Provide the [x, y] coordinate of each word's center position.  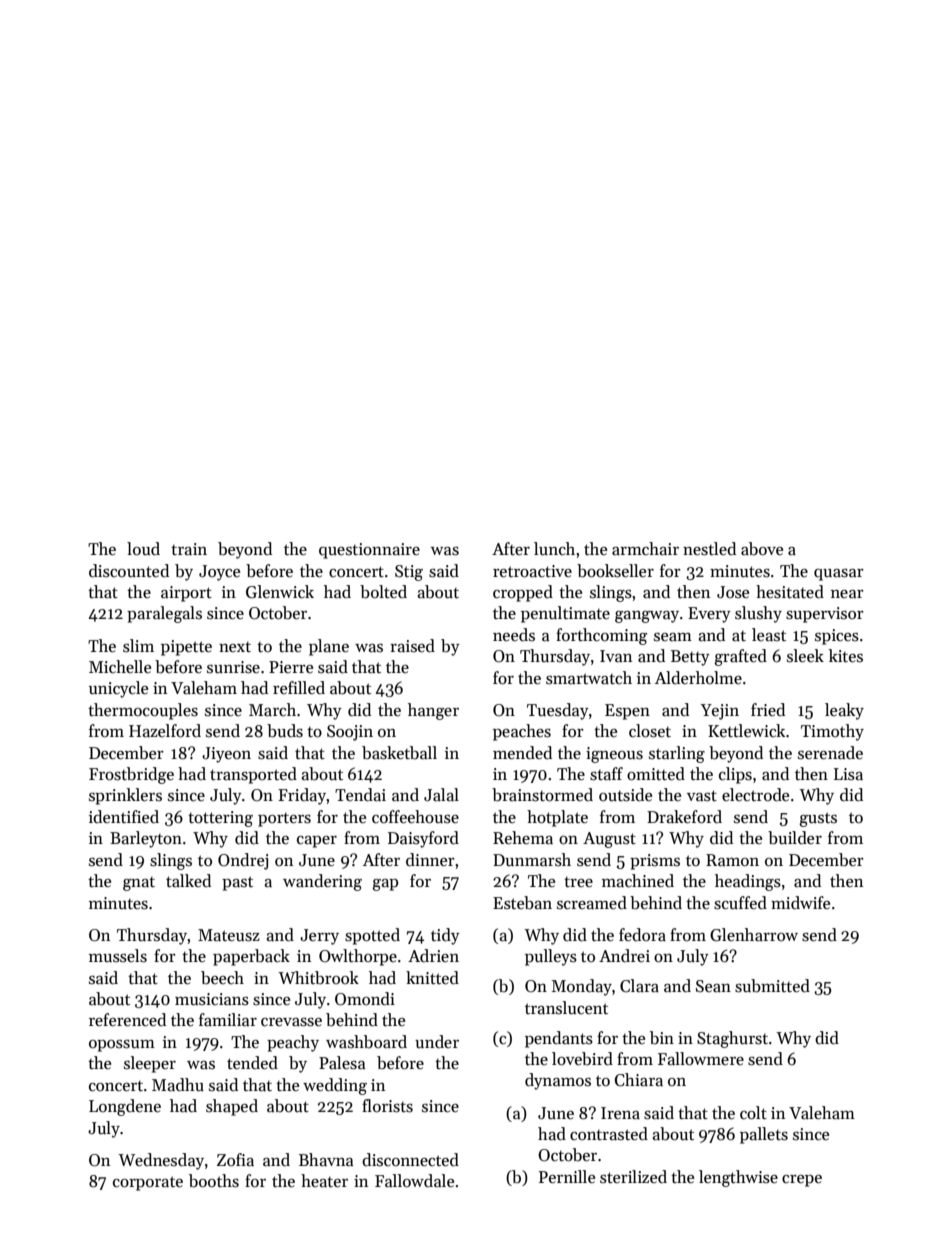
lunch [554, 549]
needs [514, 635]
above [762, 549]
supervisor [825, 615]
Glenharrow [754, 935]
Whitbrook [318, 978]
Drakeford [684, 817]
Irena [620, 1113]
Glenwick [280, 592]
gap [385, 885]
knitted [432, 978]
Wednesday [161, 1161]
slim [138, 646]
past [237, 883]
